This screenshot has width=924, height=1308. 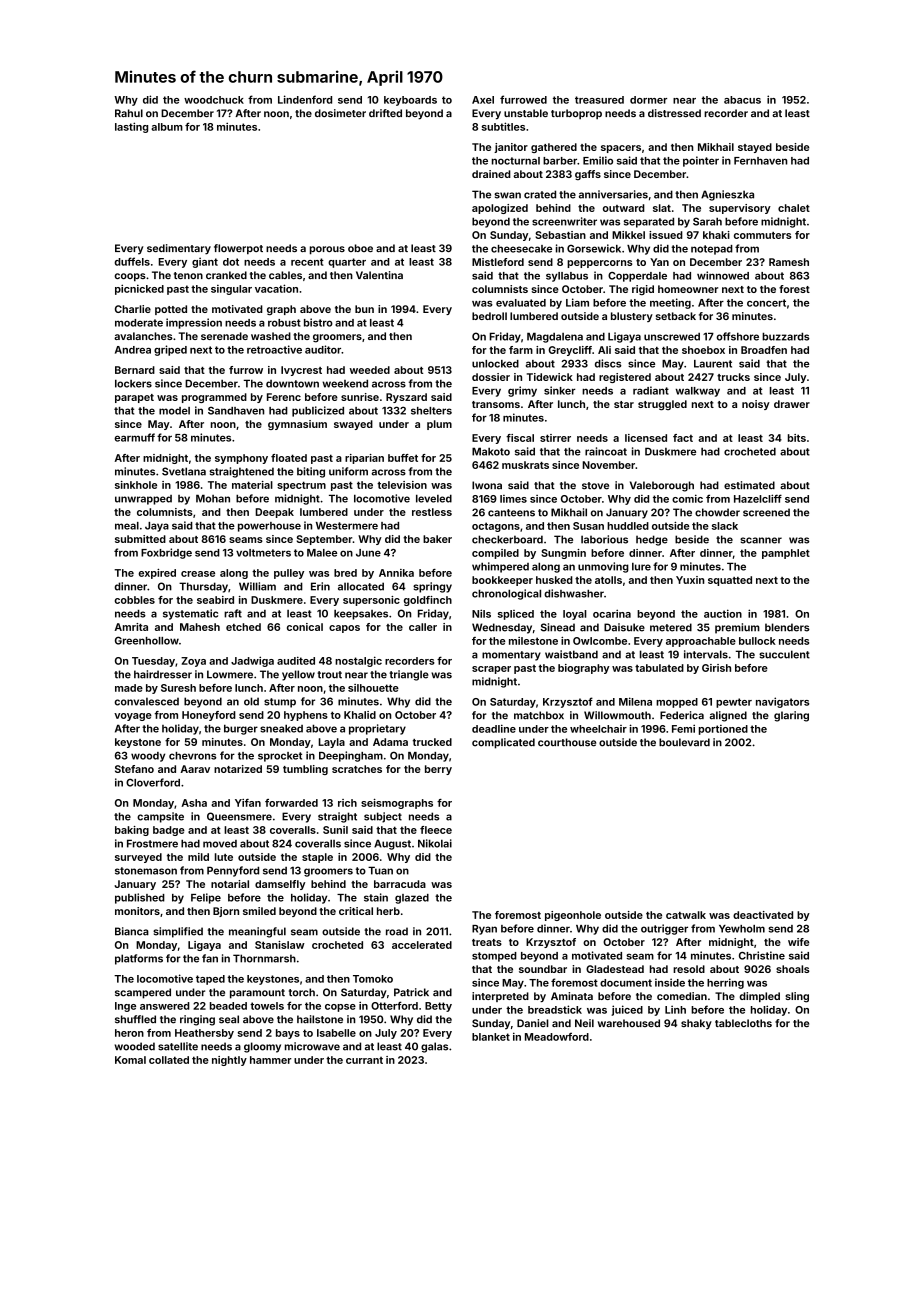 What do you see at coordinates (791, 716) in the screenshot?
I see `glaring` at bounding box center [791, 716].
